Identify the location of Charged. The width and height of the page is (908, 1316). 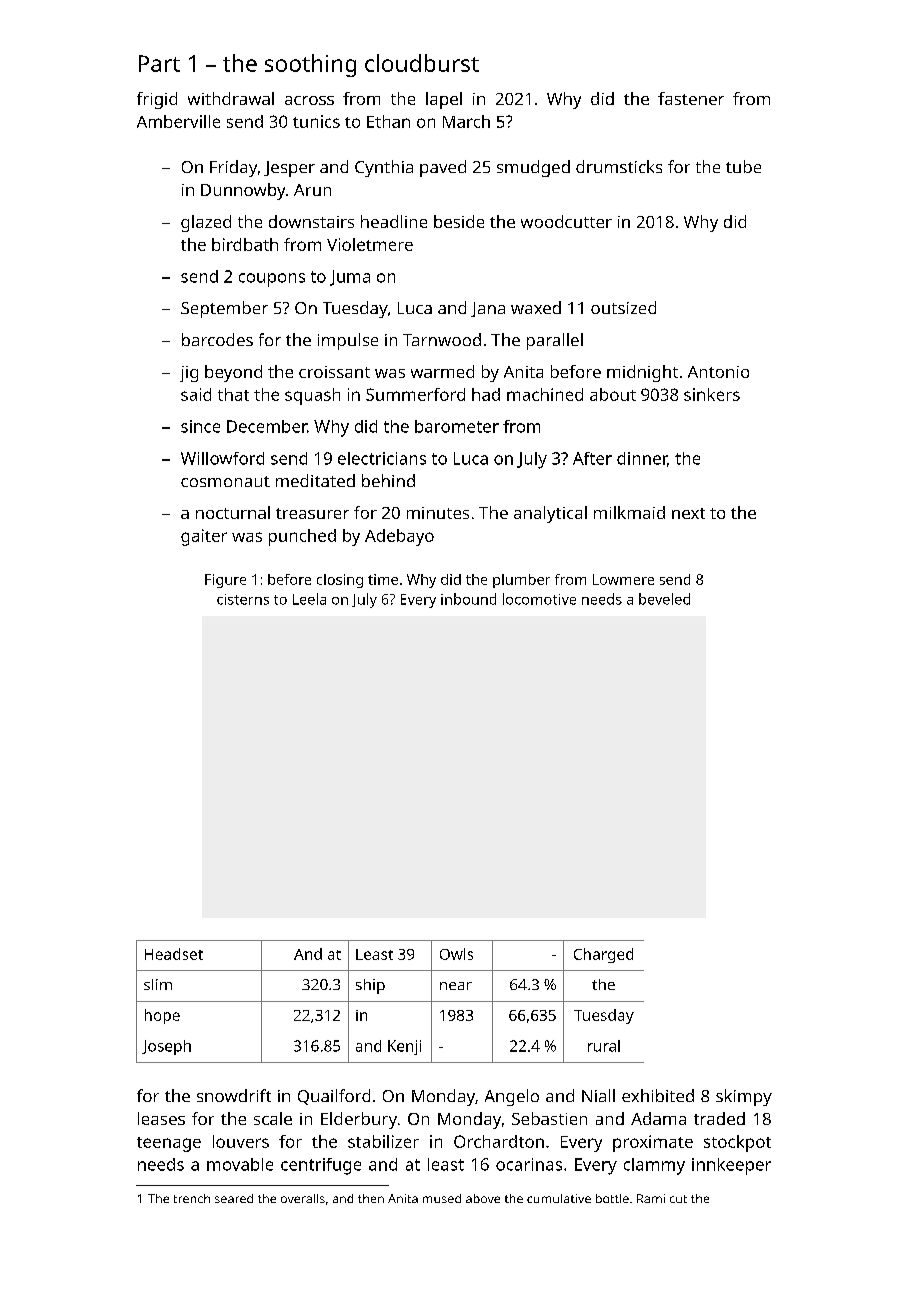
(603, 955).
